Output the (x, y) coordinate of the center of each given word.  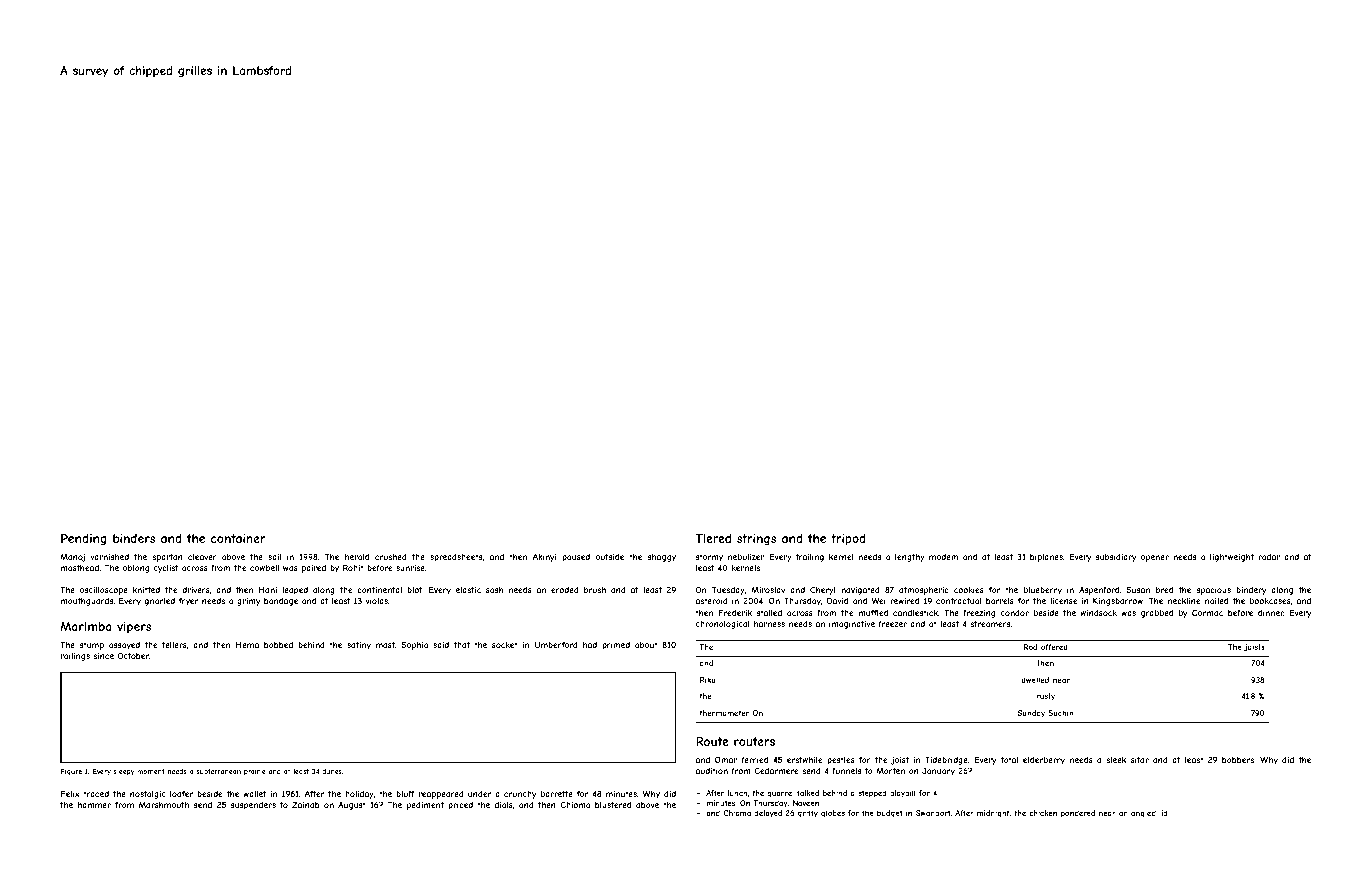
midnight (993, 814)
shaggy (662, 558)
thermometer (725, 713)
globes (833, 814)
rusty (1045, 697)
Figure (71, 772)
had (590, 645)
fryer (188, 601)
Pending (84, 539)
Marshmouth (164, 804)
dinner (1271, 613)
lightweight (1232, 558)
